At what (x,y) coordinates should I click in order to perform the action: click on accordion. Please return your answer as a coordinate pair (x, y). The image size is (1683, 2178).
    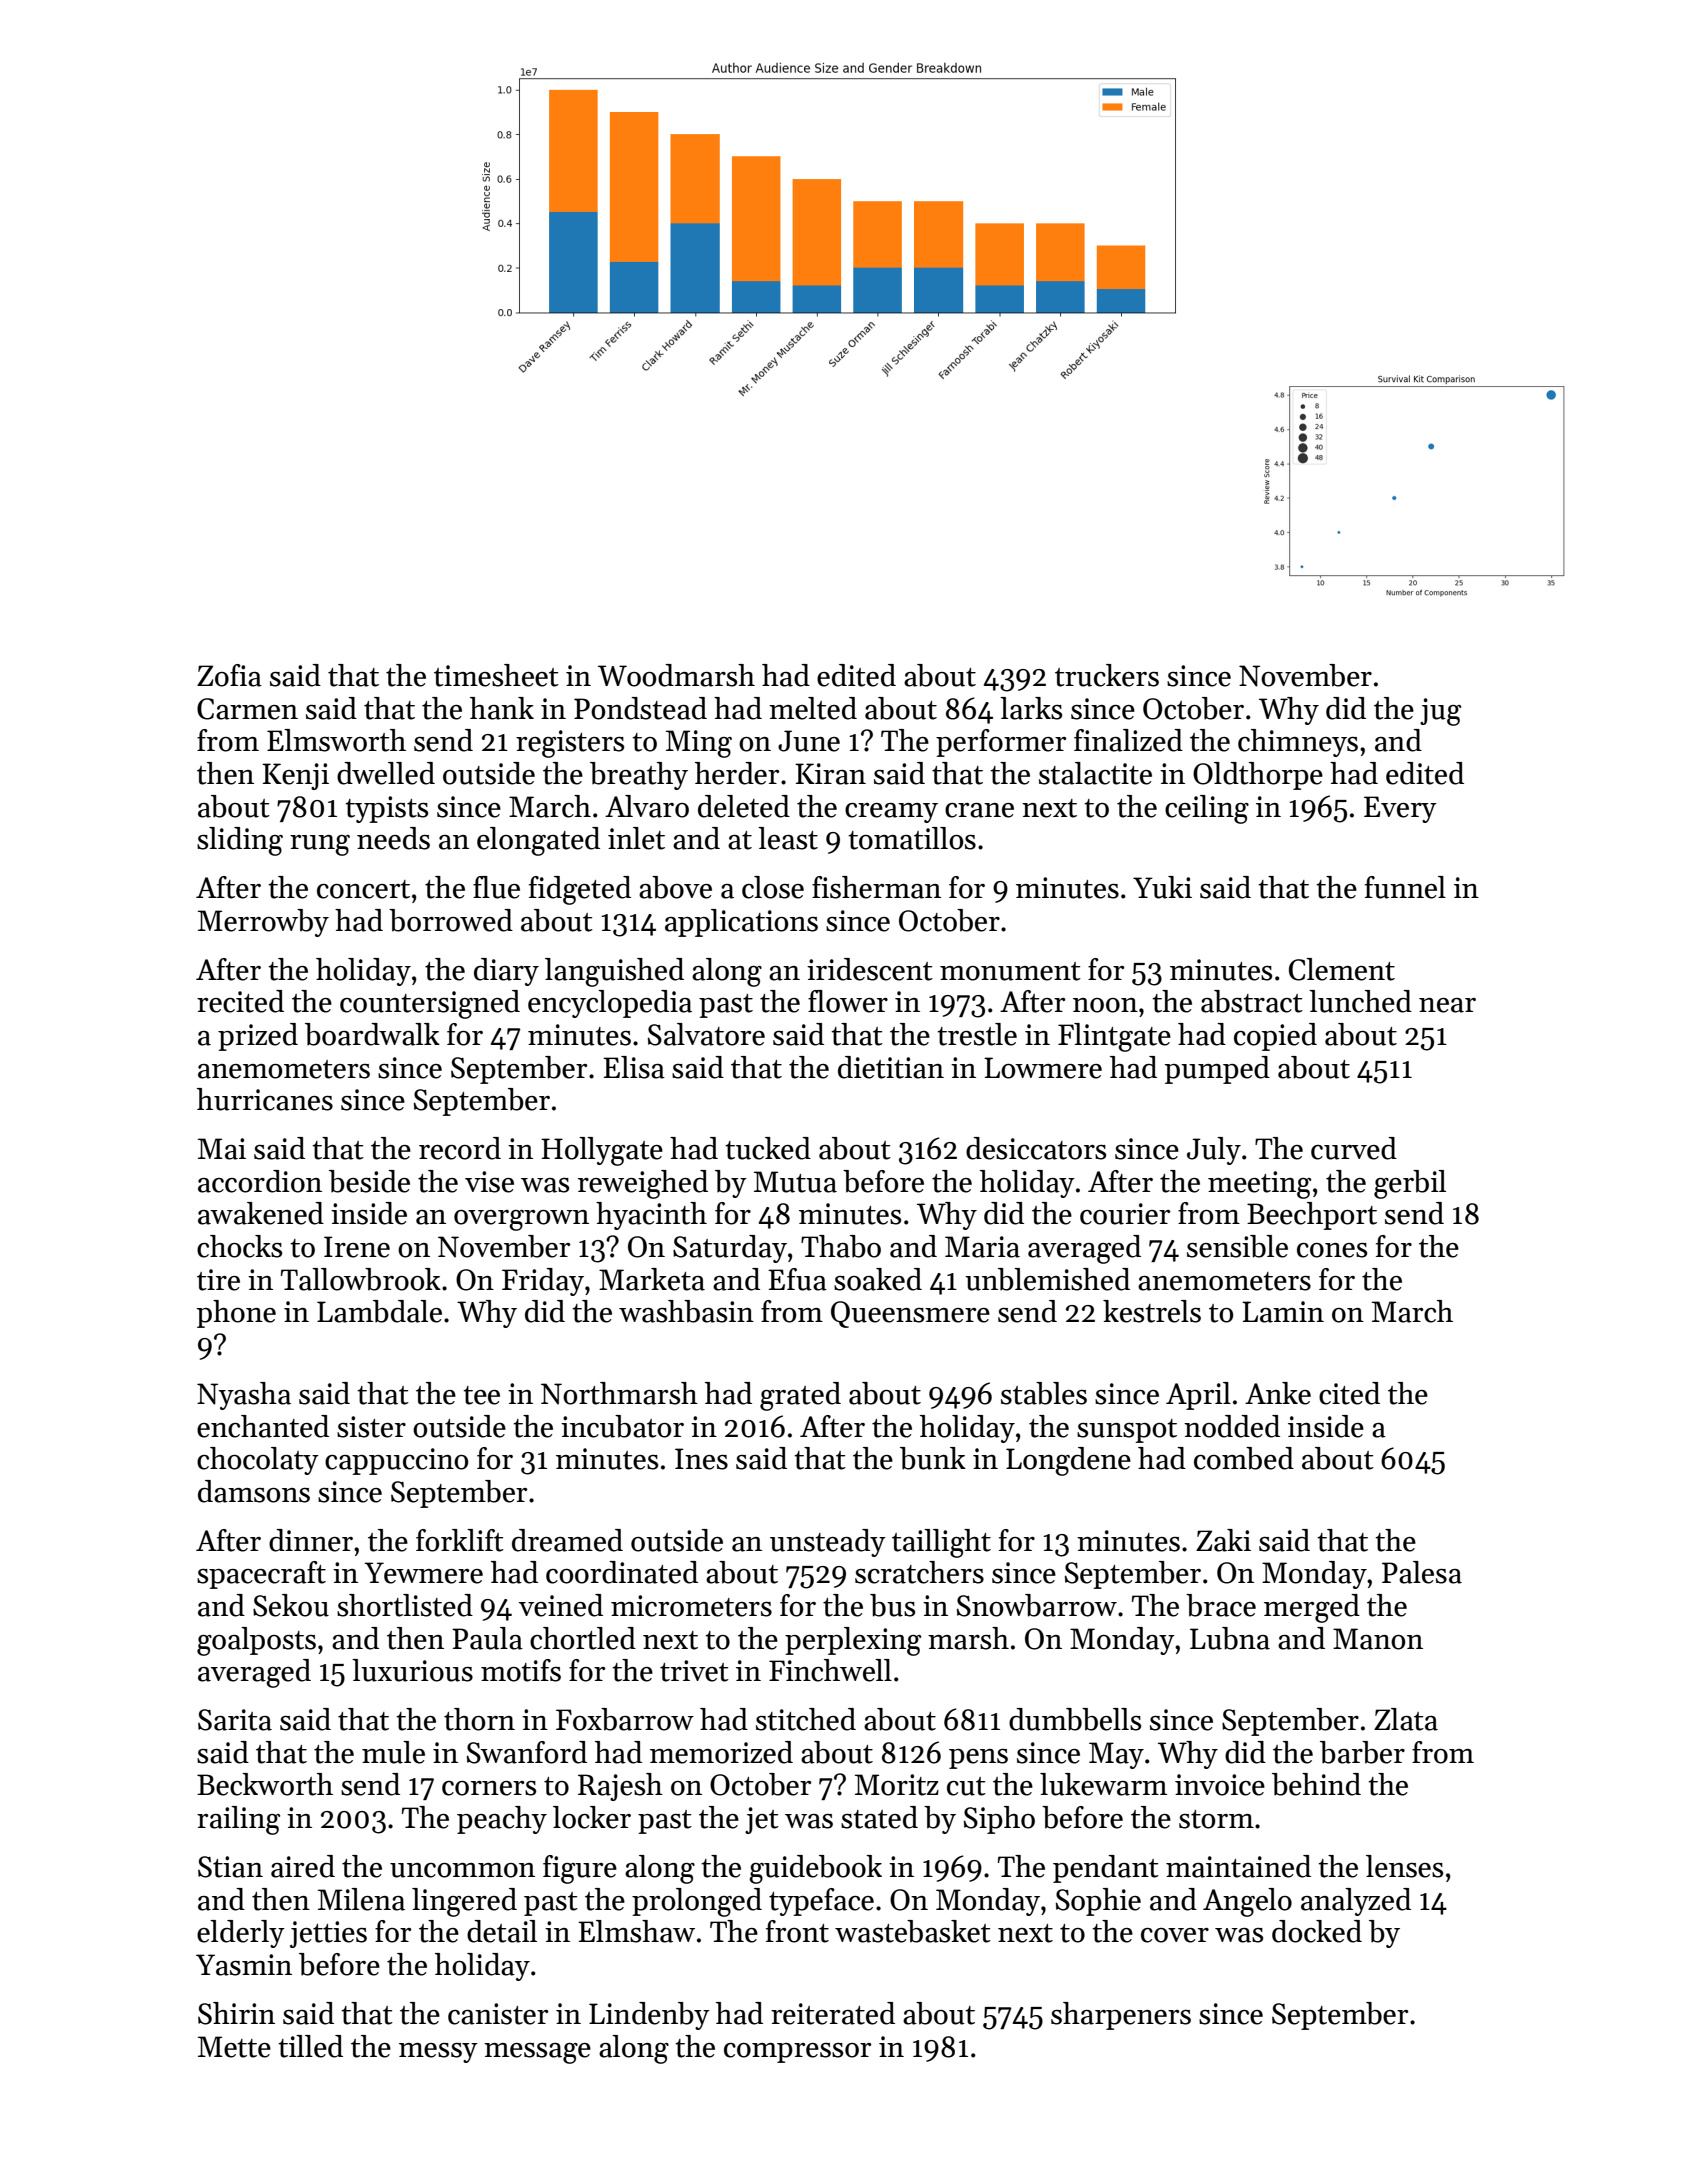
    Looking at the image, I should click on (260, 1181).
